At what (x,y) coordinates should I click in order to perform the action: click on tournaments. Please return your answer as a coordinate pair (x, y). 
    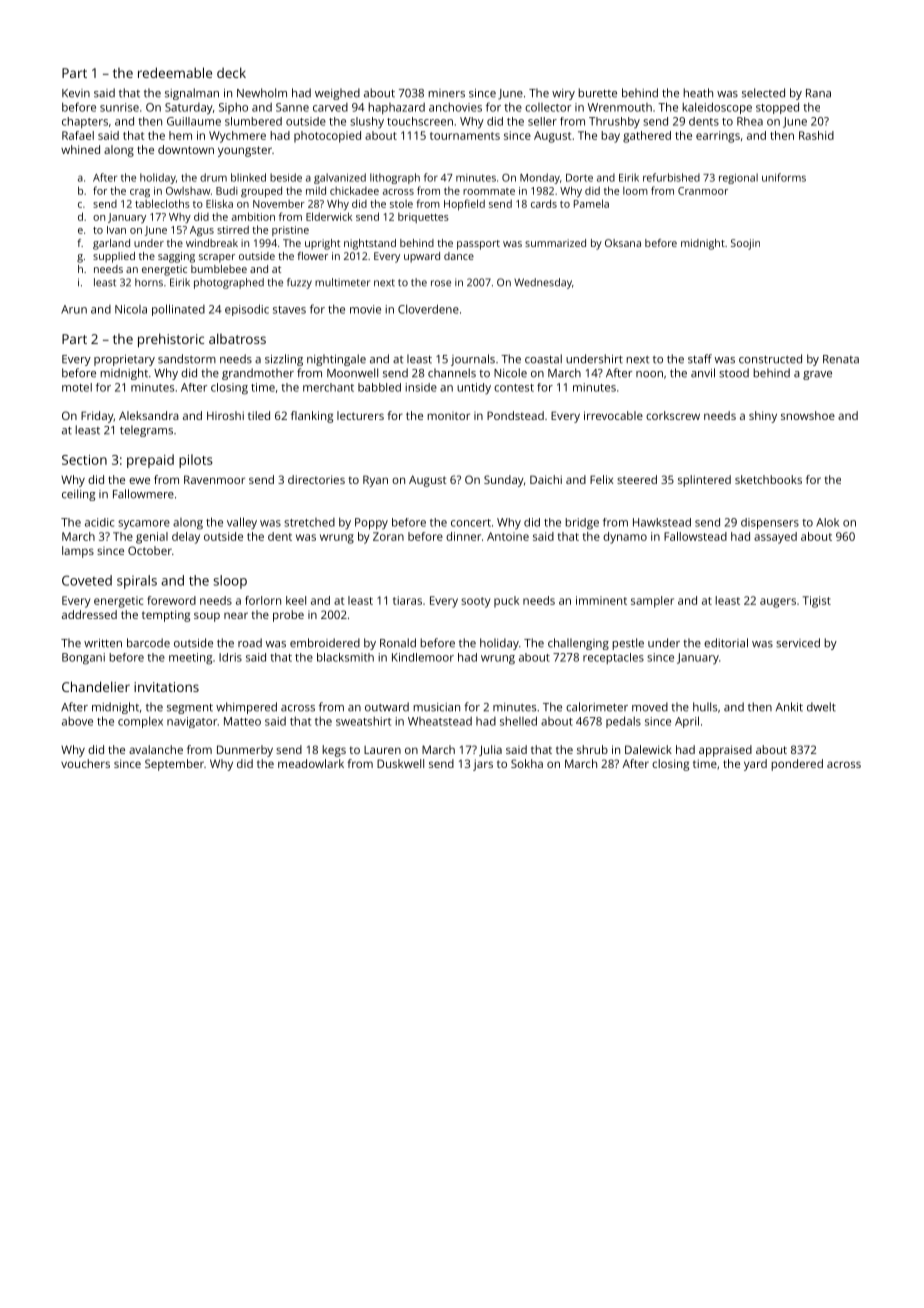
    Looking at the image, I should click on (465, 136).
